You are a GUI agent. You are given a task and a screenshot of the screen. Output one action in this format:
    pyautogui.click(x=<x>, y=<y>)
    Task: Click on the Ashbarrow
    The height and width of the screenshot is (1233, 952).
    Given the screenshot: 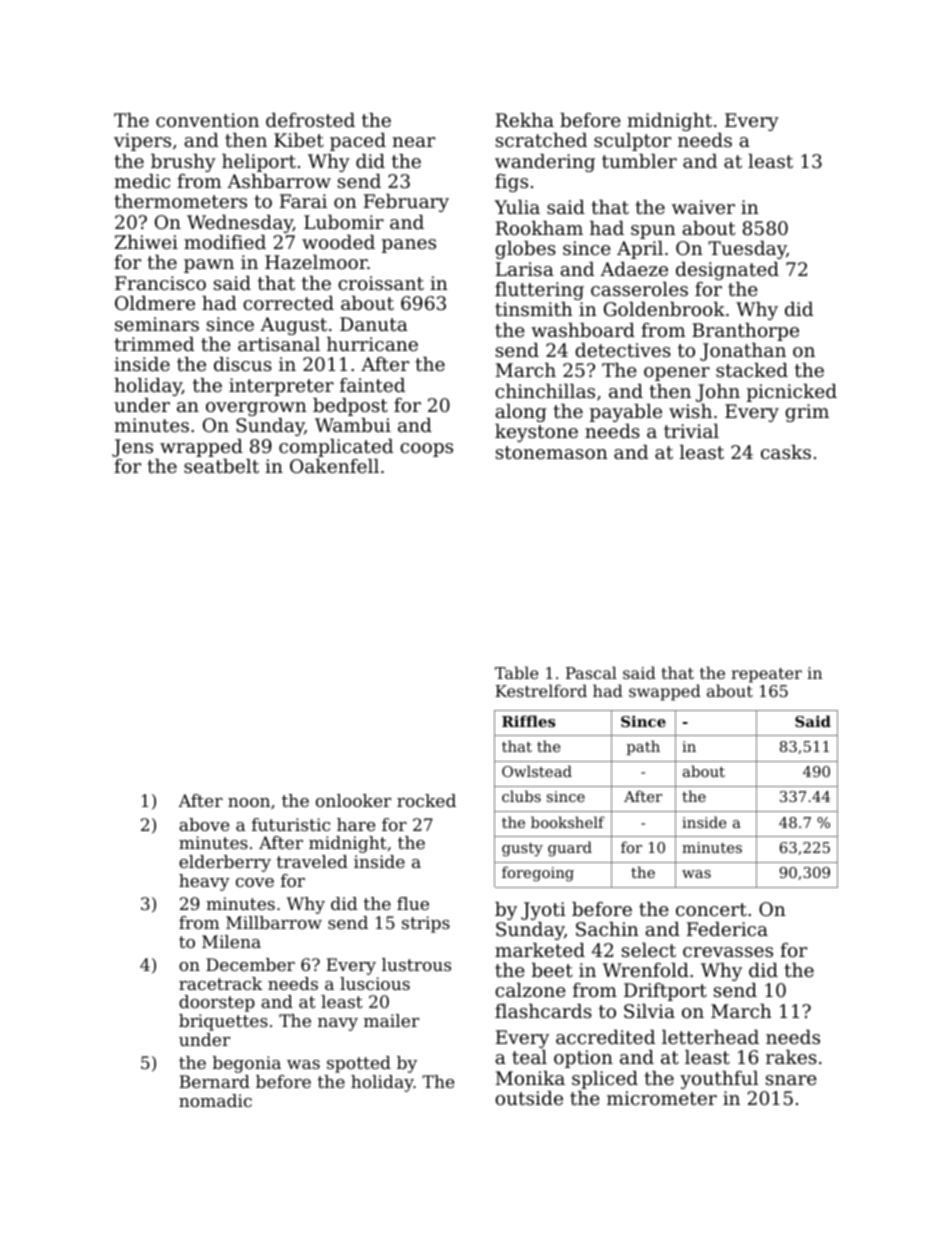 What is the action you would take?
    pyautogui.click(x=279, y=181)
